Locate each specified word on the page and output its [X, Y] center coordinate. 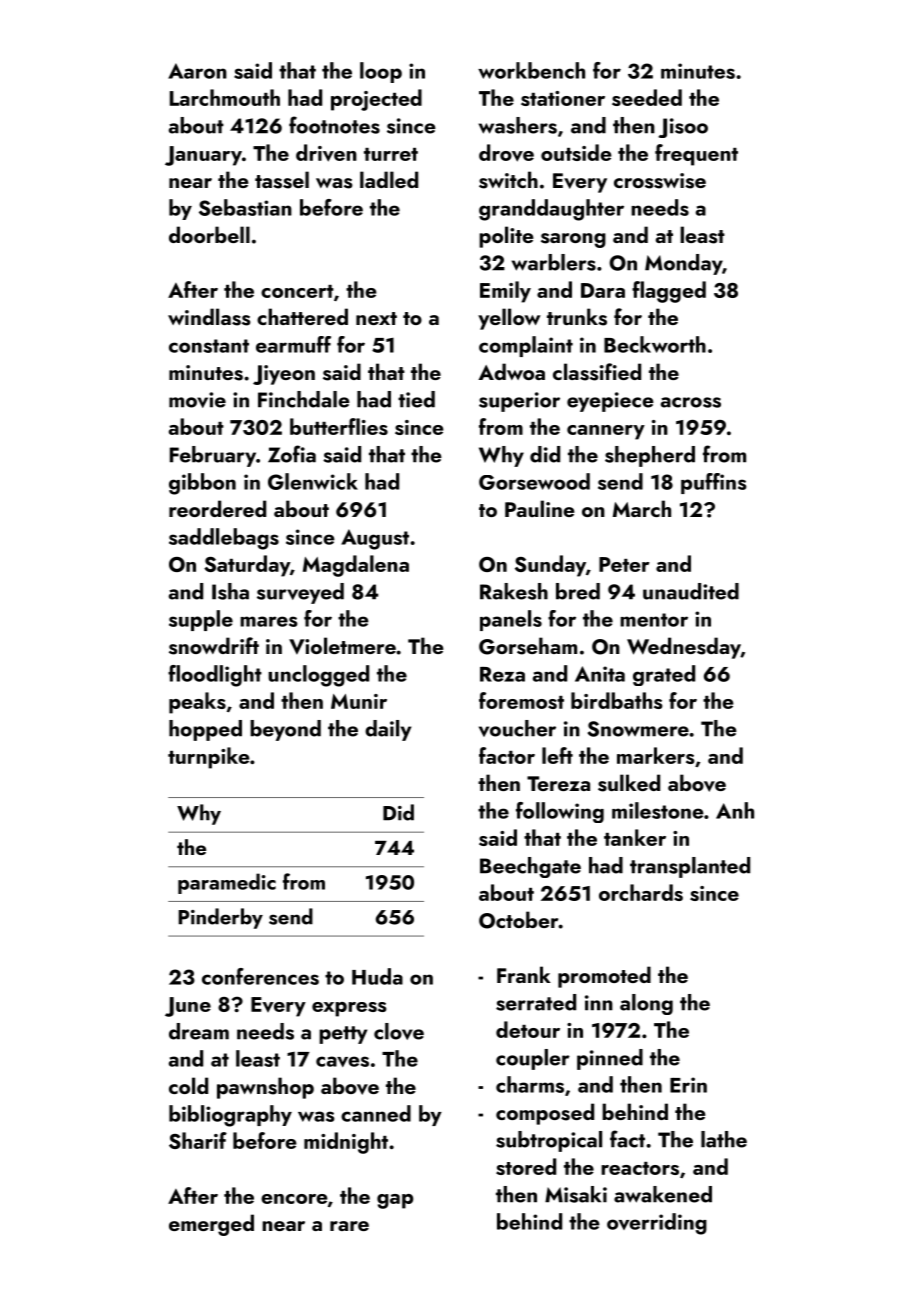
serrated [536, 1002]
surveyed [300, 593]
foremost [521, 700]
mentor [654, 620]
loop [381, 72]
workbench [531, 70]
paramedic [227, 883]
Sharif [198, 1140]
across [691, 402]
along [646, 1004]
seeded [647, 97]
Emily [505, 292]
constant [209, 346]
